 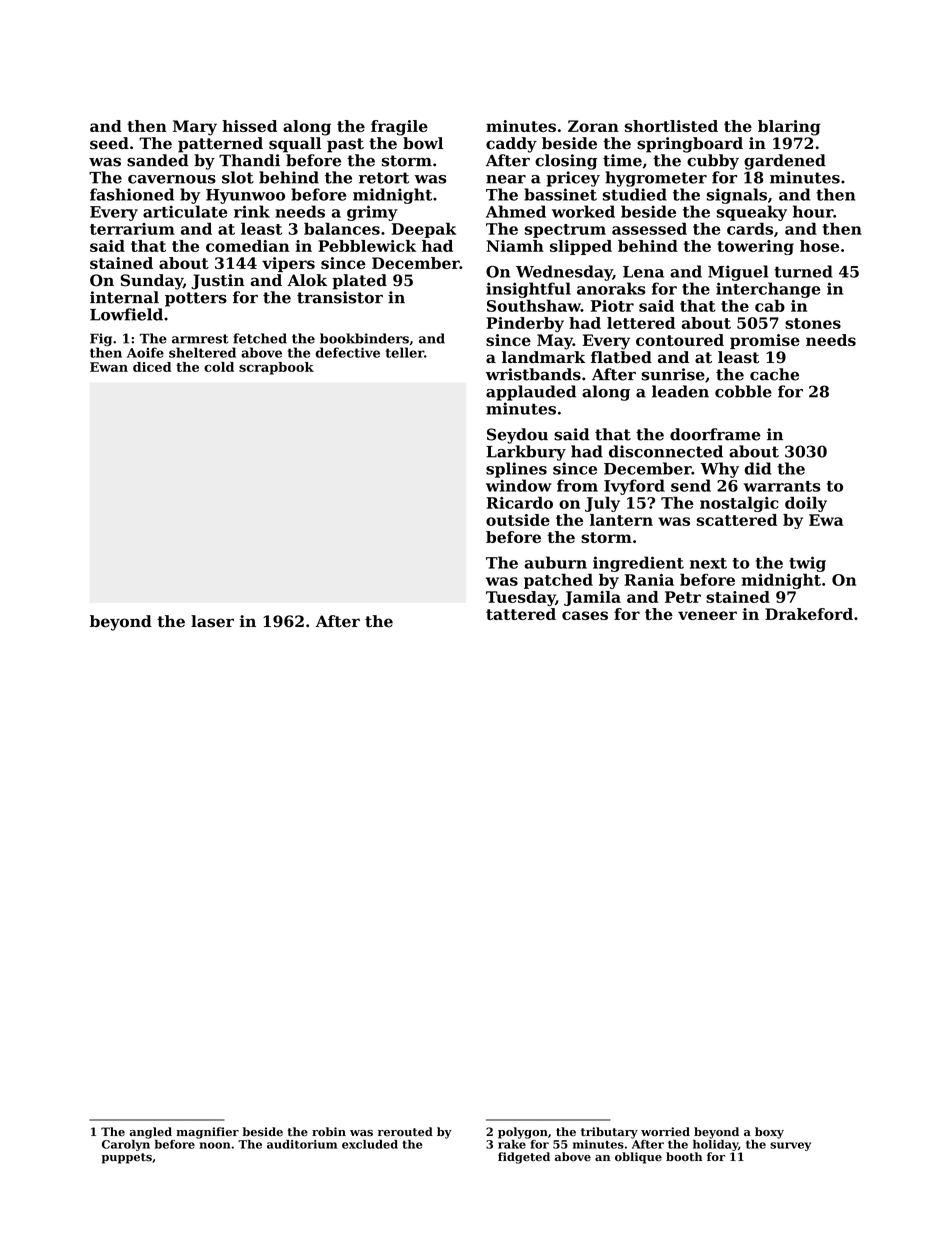 I want to click on cases, so click(x=585, y=615).
